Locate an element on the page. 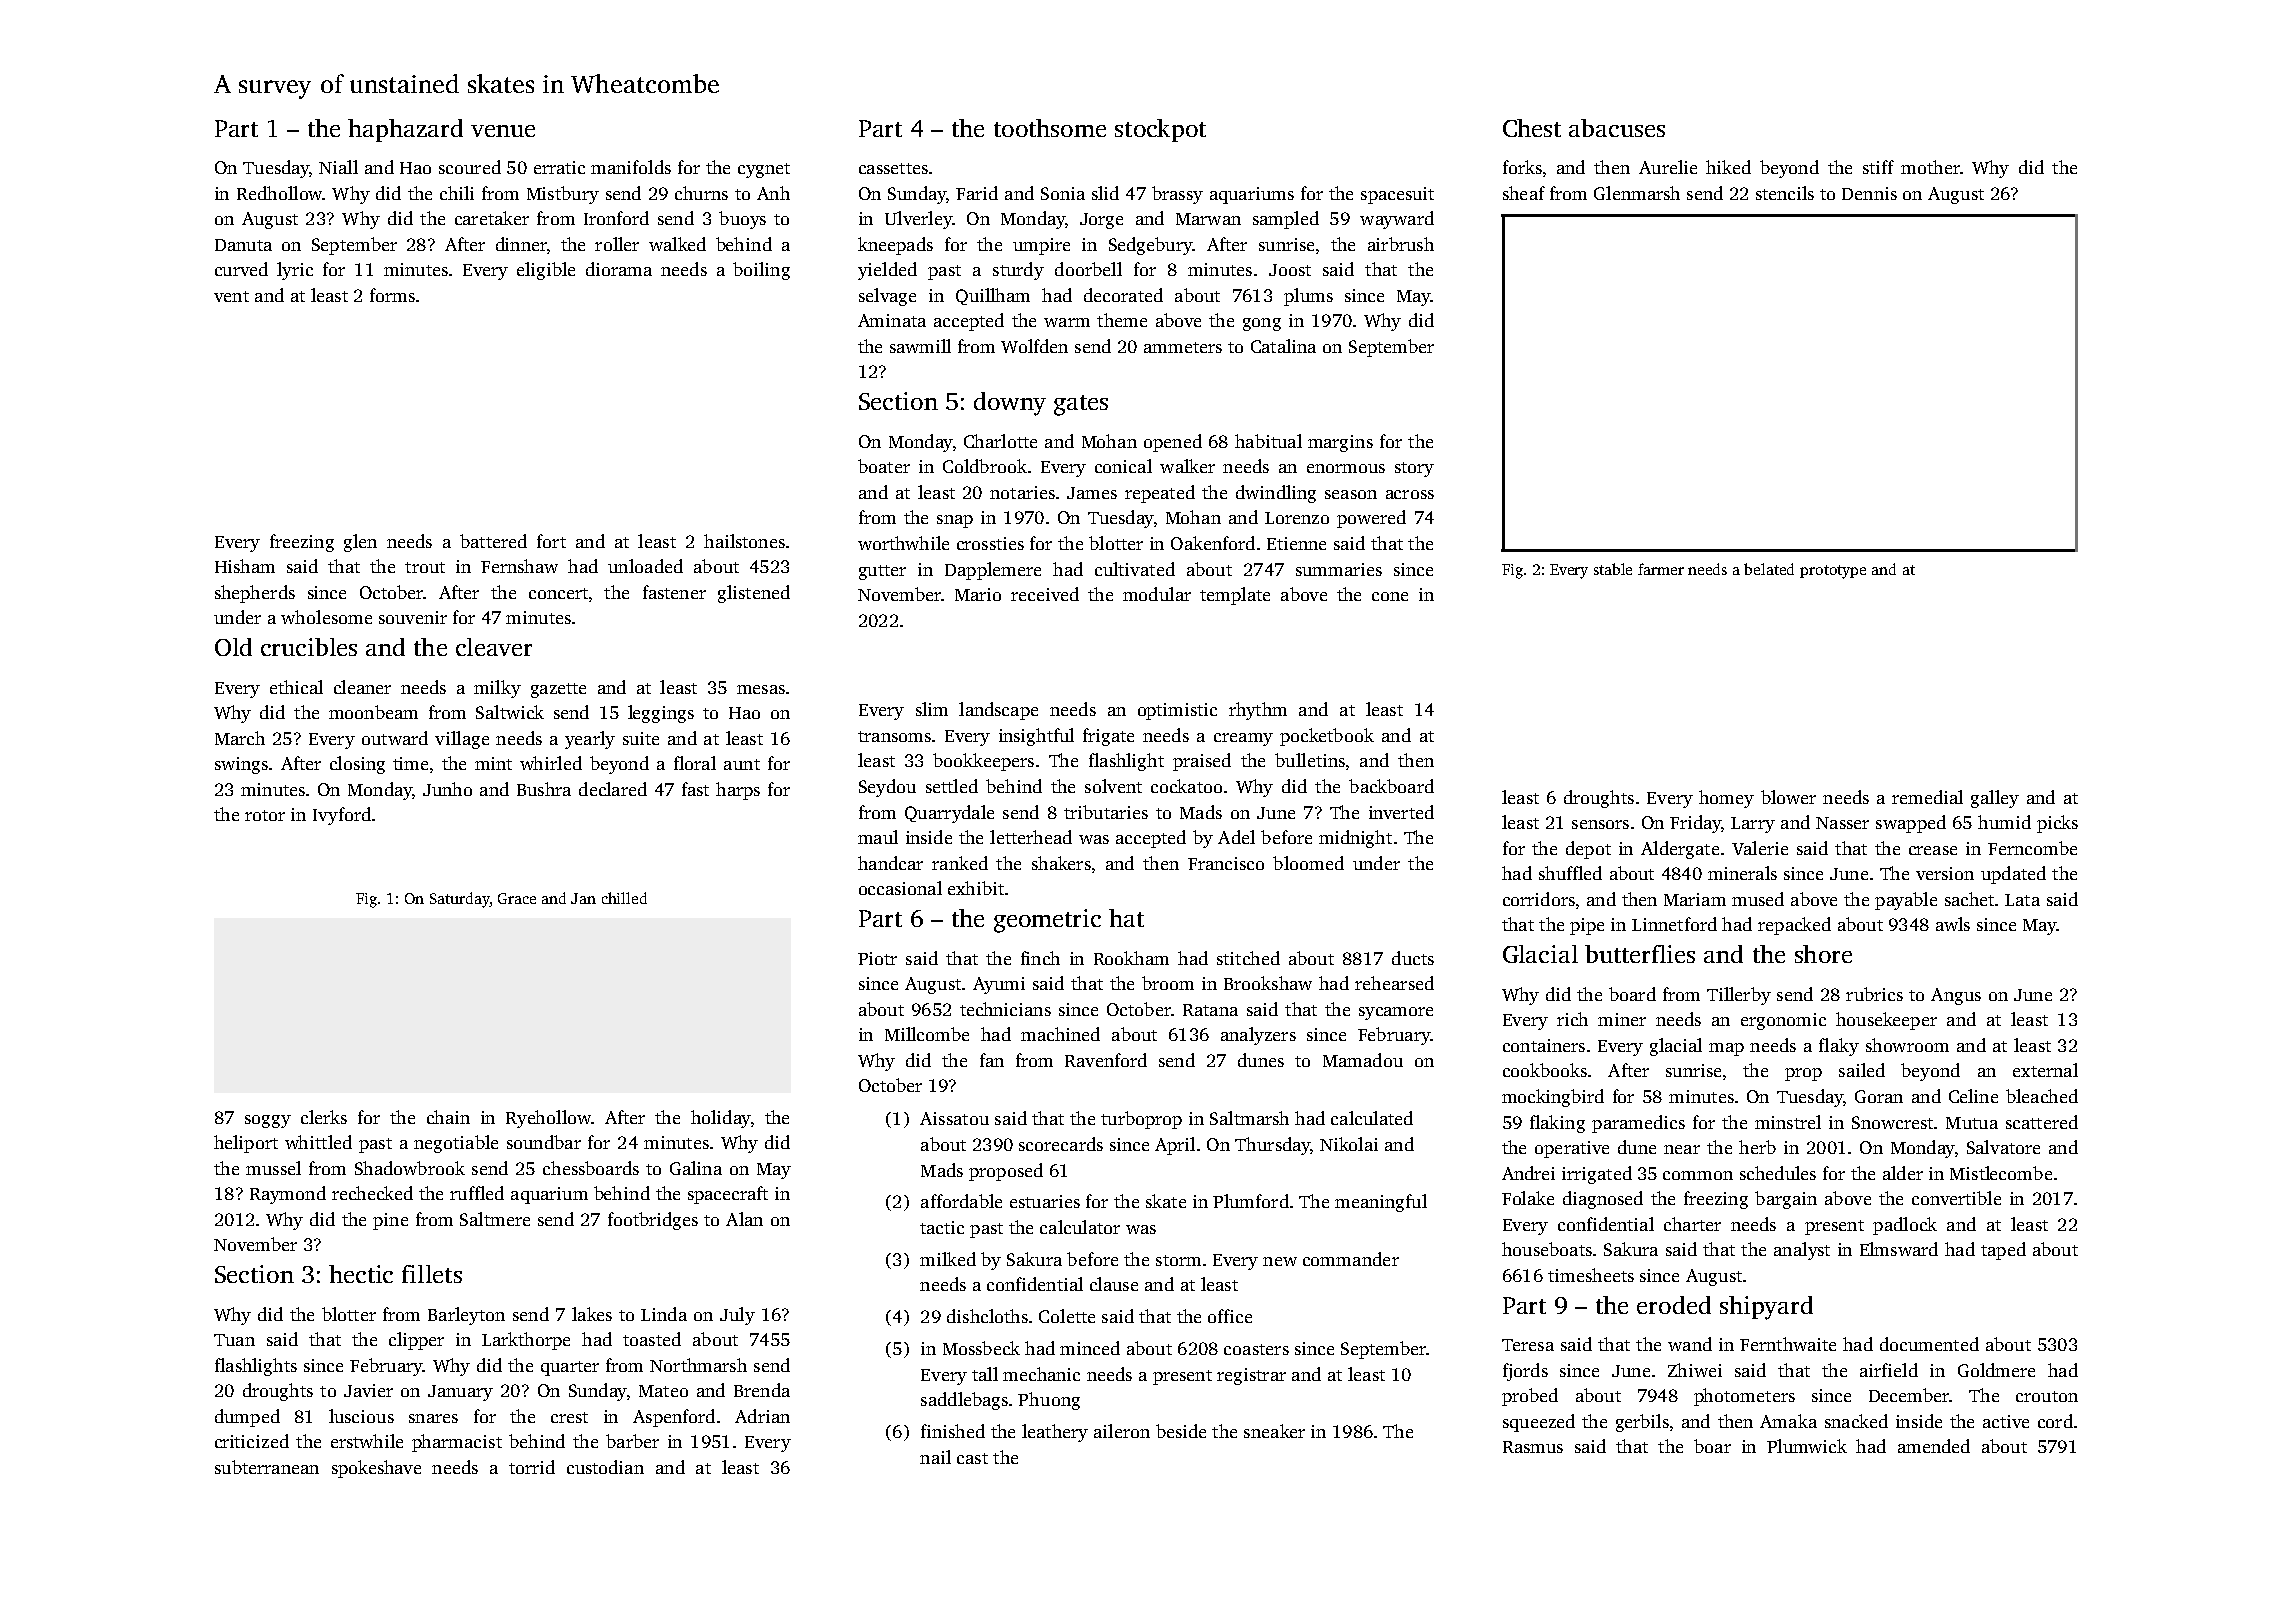  calculator is located at coordinates (1080, 1227).
